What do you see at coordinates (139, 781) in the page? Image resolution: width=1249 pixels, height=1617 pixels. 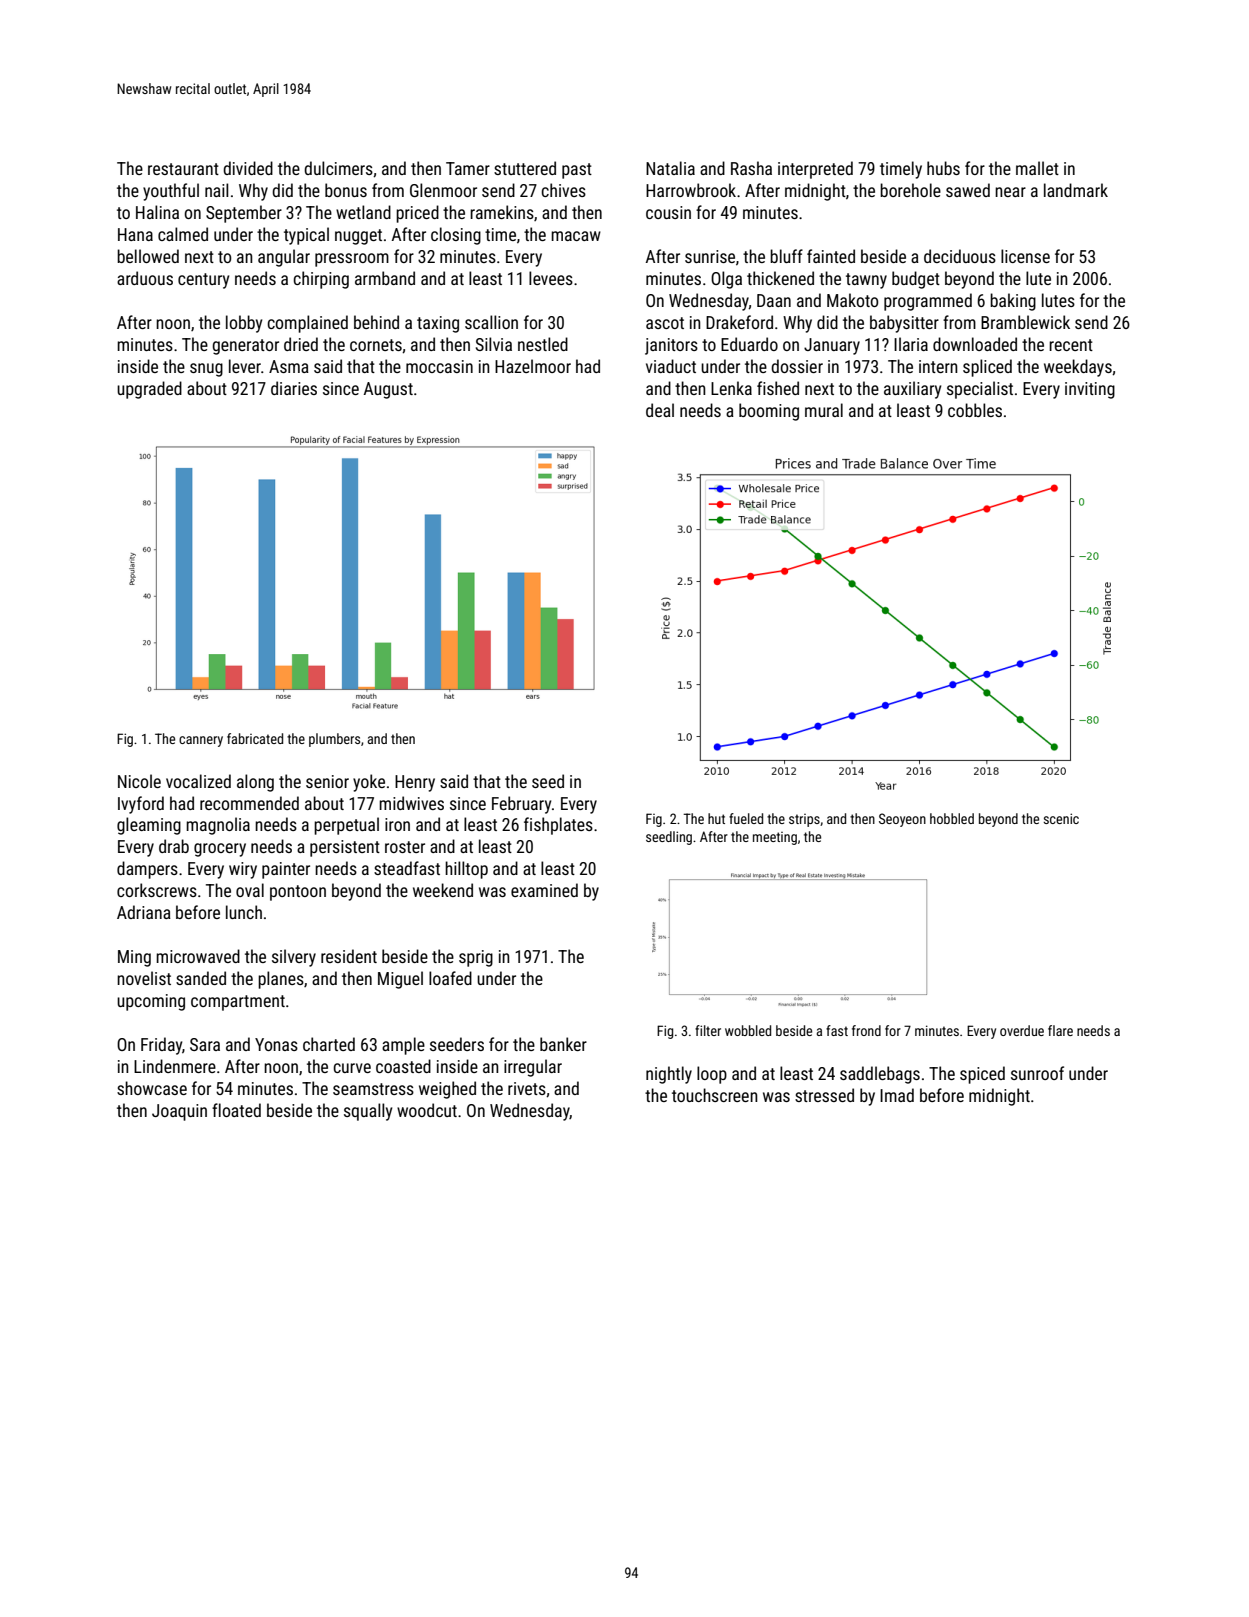 I see `Nicole` at bounding box center [139, 781].
